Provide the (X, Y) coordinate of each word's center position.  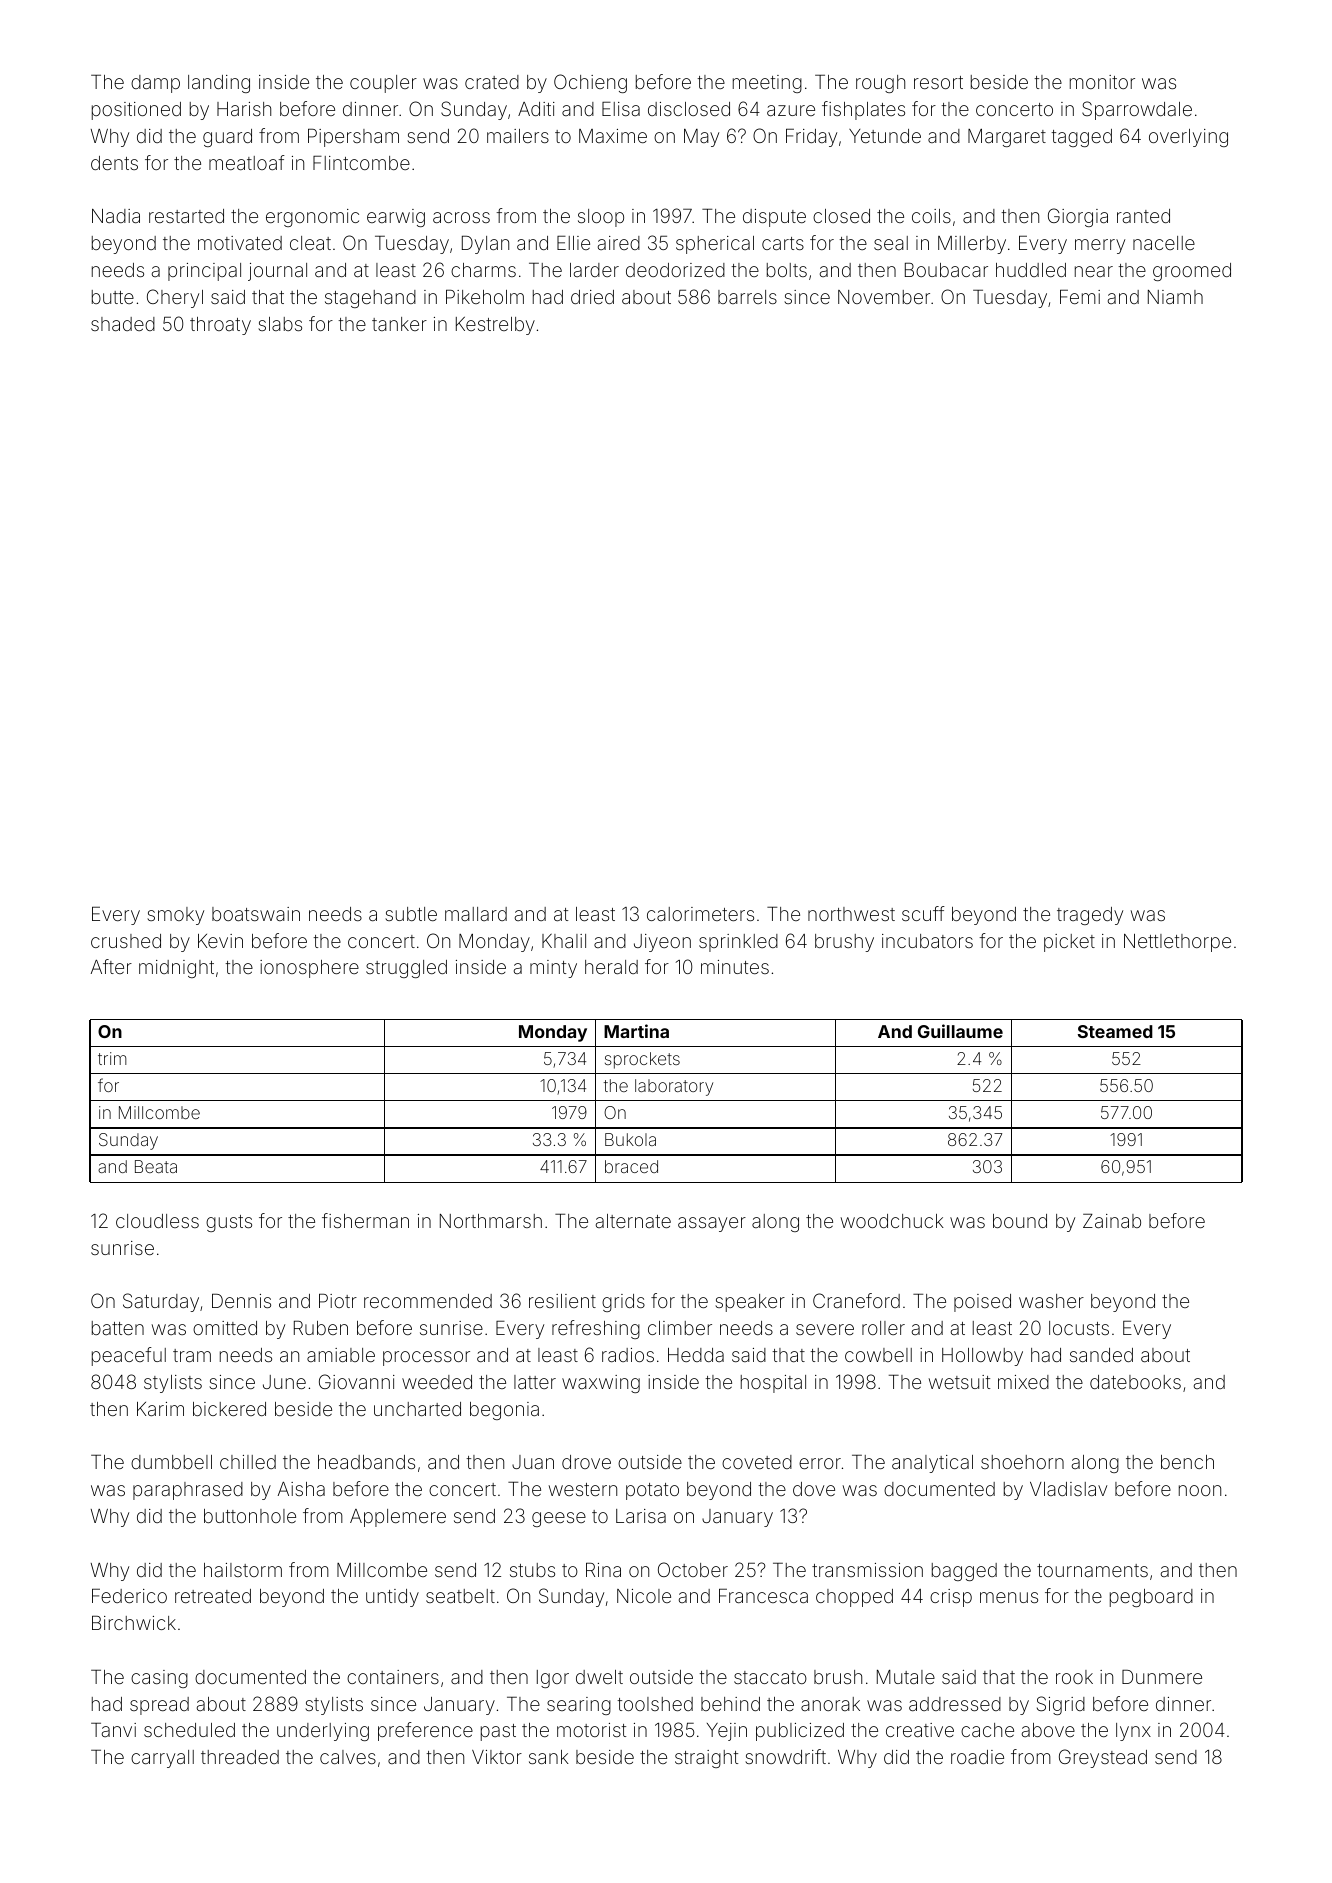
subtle (411, 914)
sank (549, 1757)
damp (155, 84)
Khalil (564, 941)
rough (880, 84)
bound (1020, 1221)
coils (931, 216)
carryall (162, 1759)
